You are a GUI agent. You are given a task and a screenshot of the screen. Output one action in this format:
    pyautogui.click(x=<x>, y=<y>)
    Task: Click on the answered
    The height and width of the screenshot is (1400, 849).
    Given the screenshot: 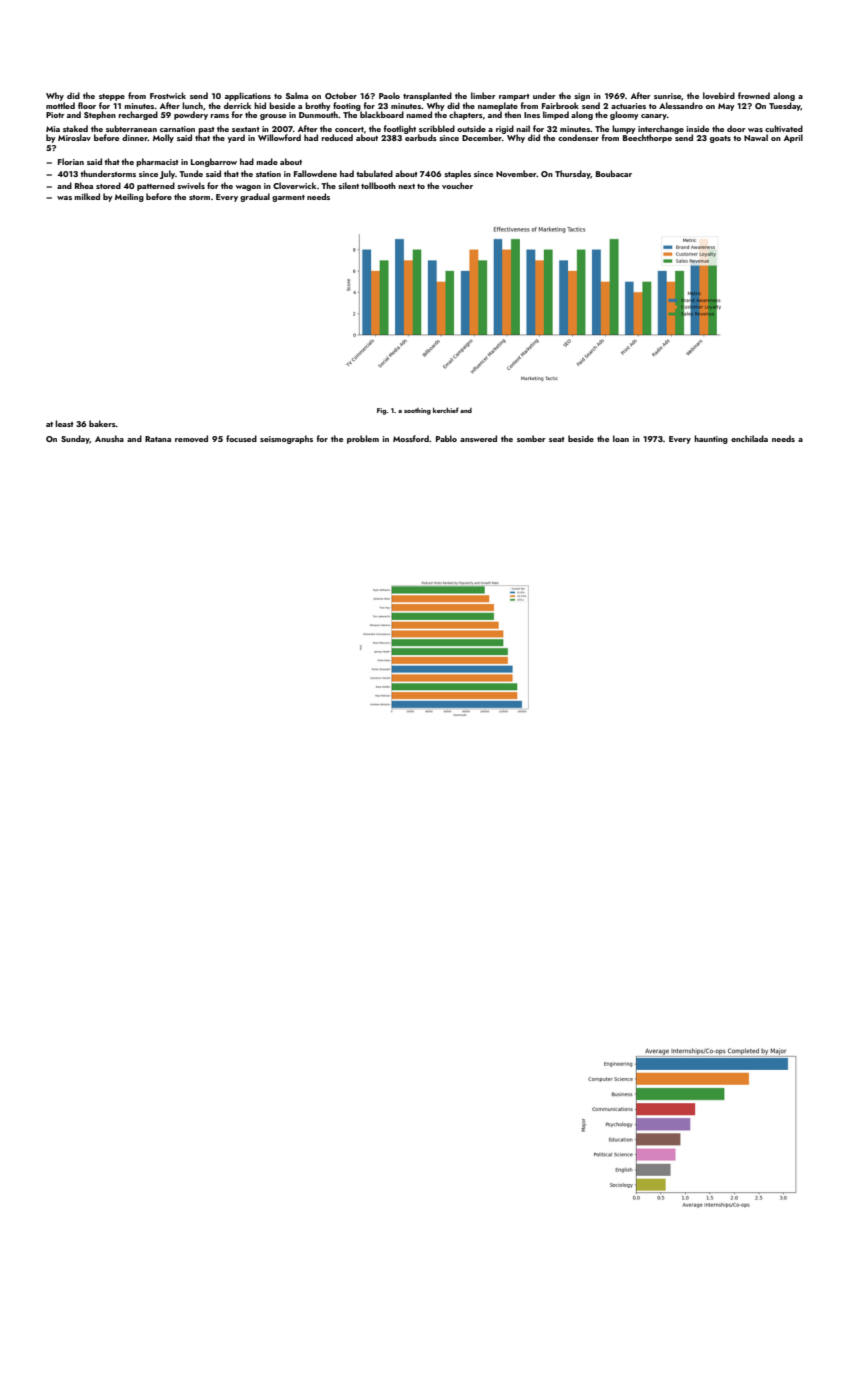 What is the action you would take?
    pyautogui.click(x=478, y=438)
